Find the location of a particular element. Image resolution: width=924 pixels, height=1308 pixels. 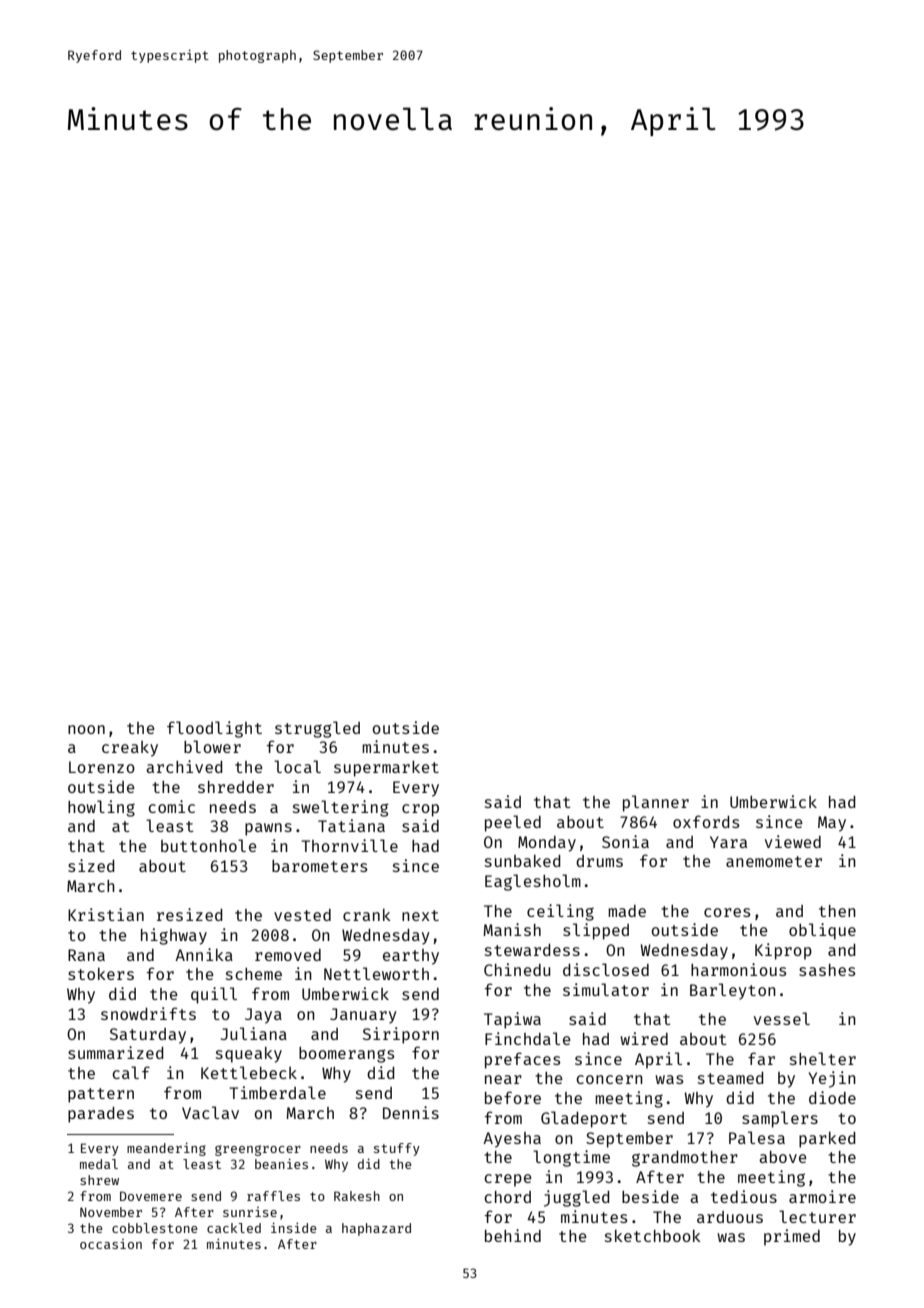

cackled is located at coordinates (234, 1228).
